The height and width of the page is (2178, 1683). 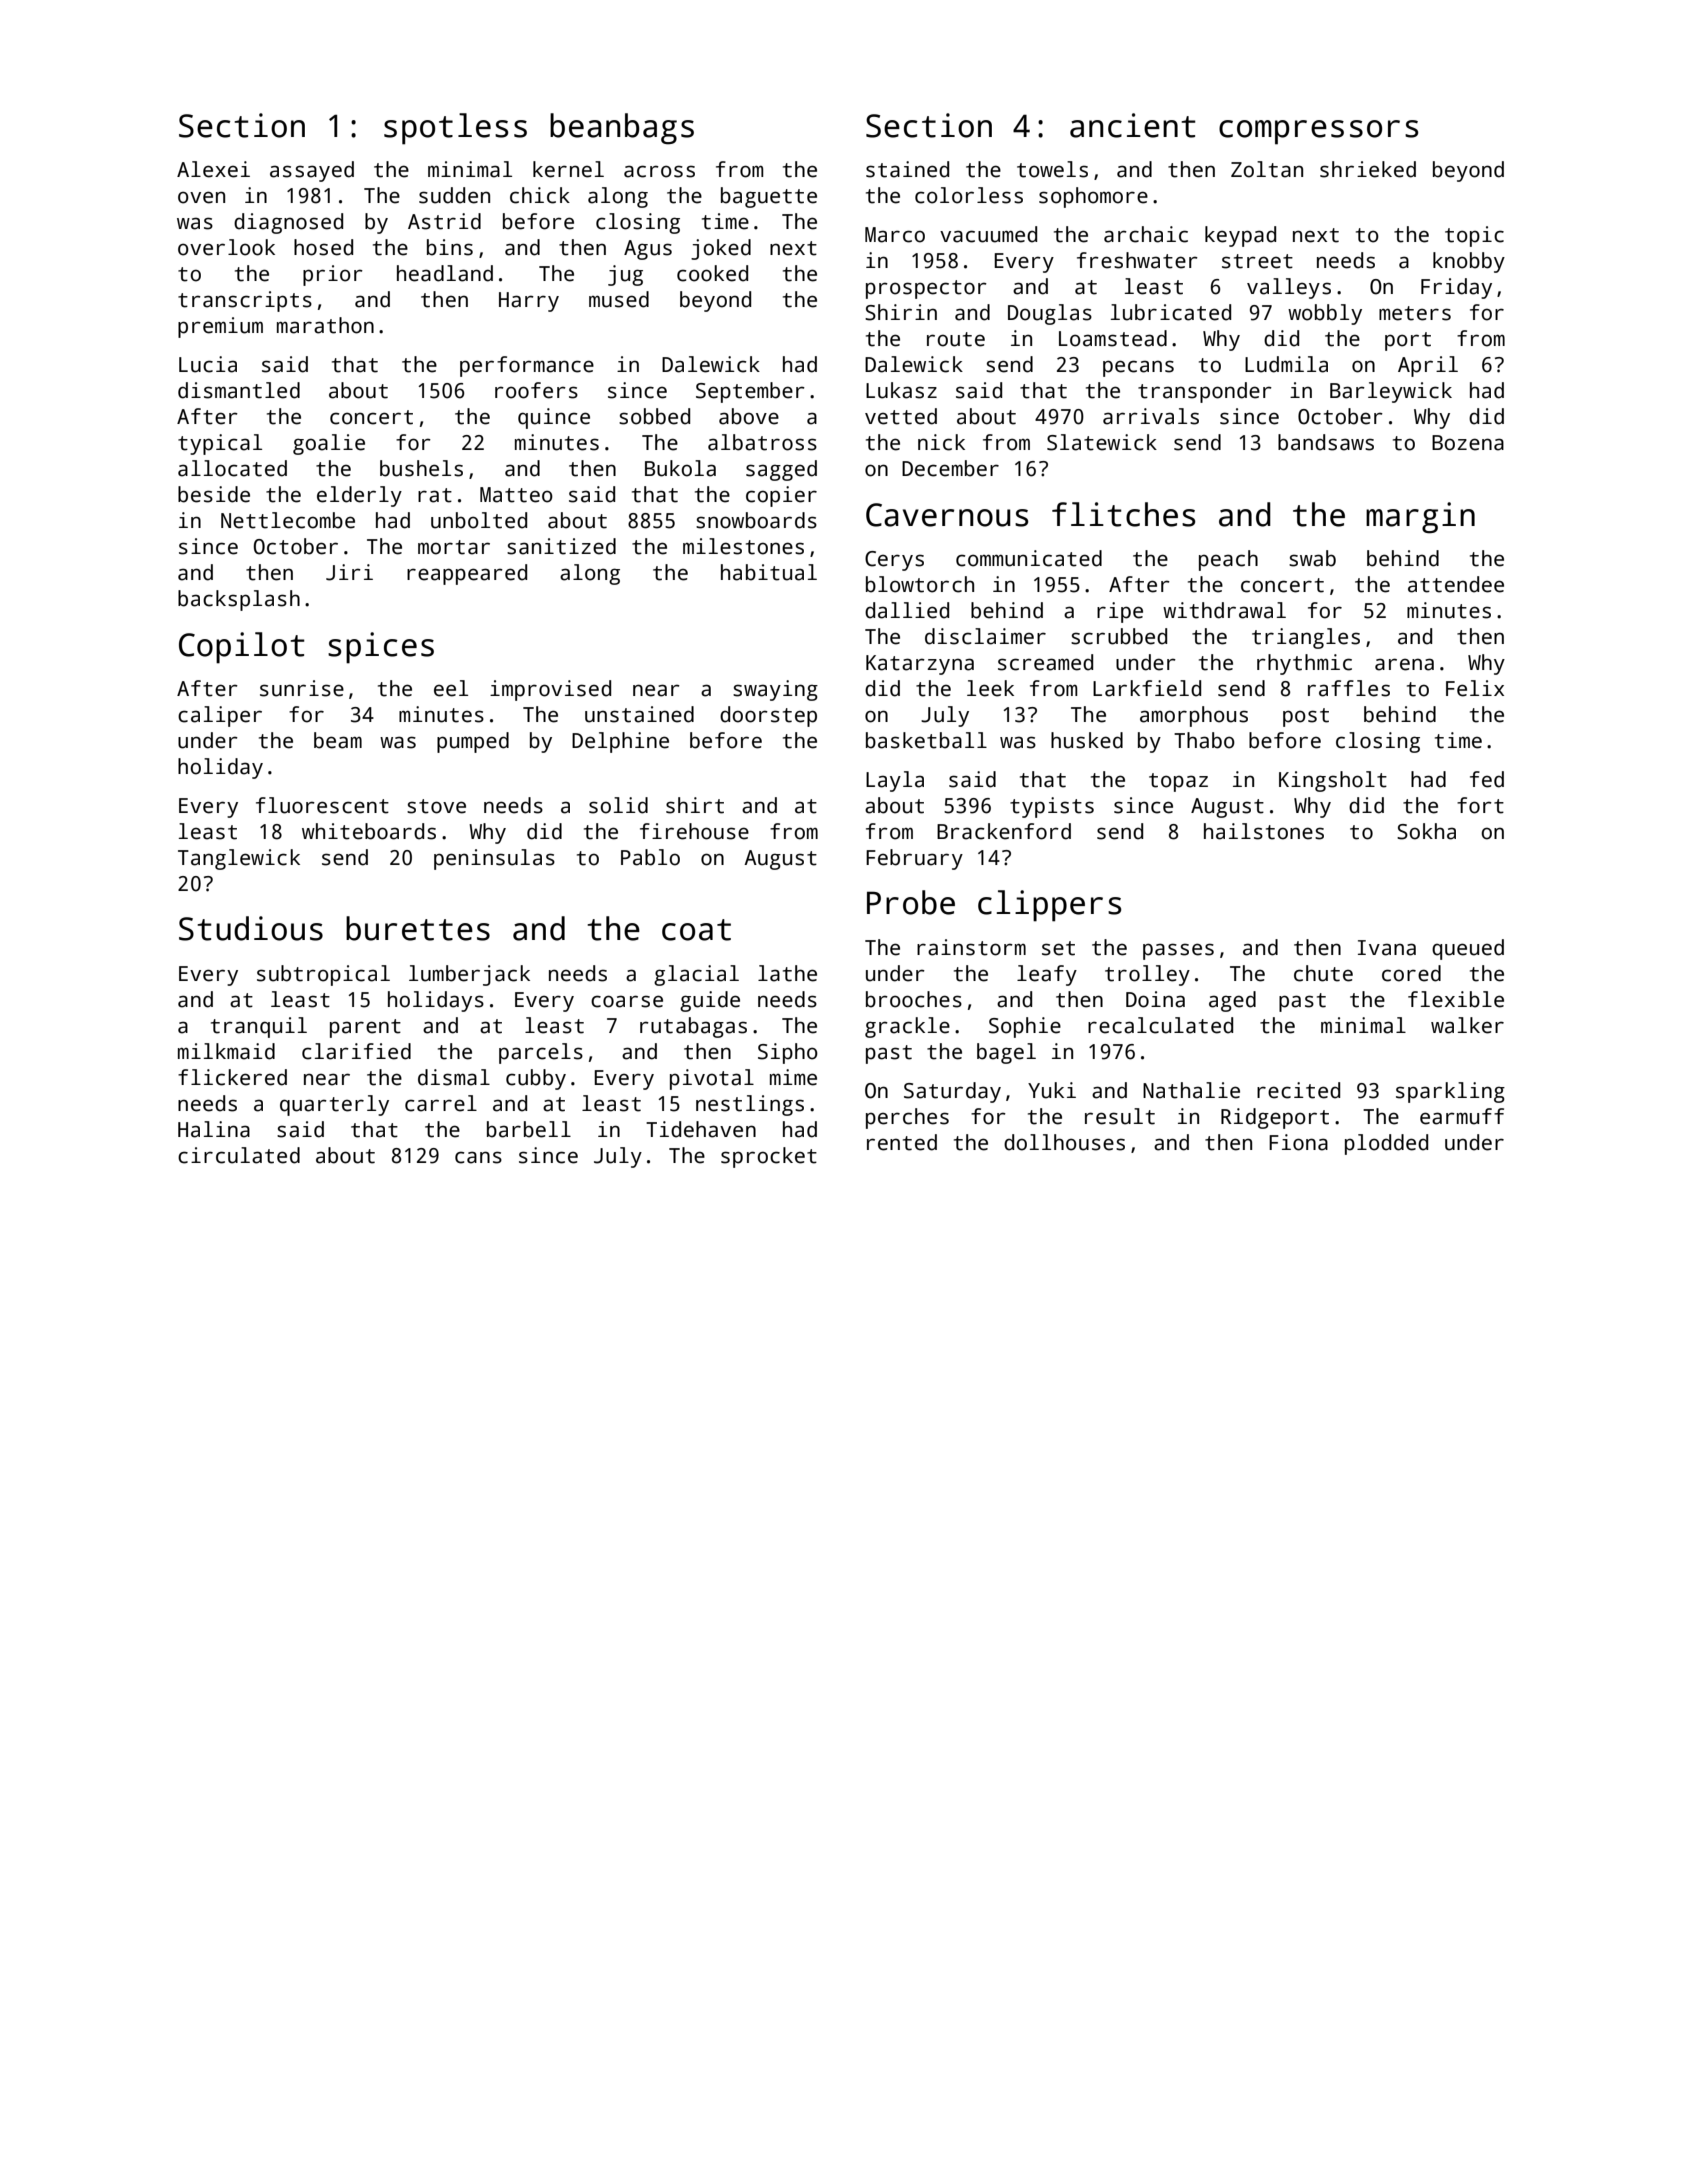 What do you see at coordinates (894, 561) in the page?
I see `Cerys` at bounding box center [894, 561].
